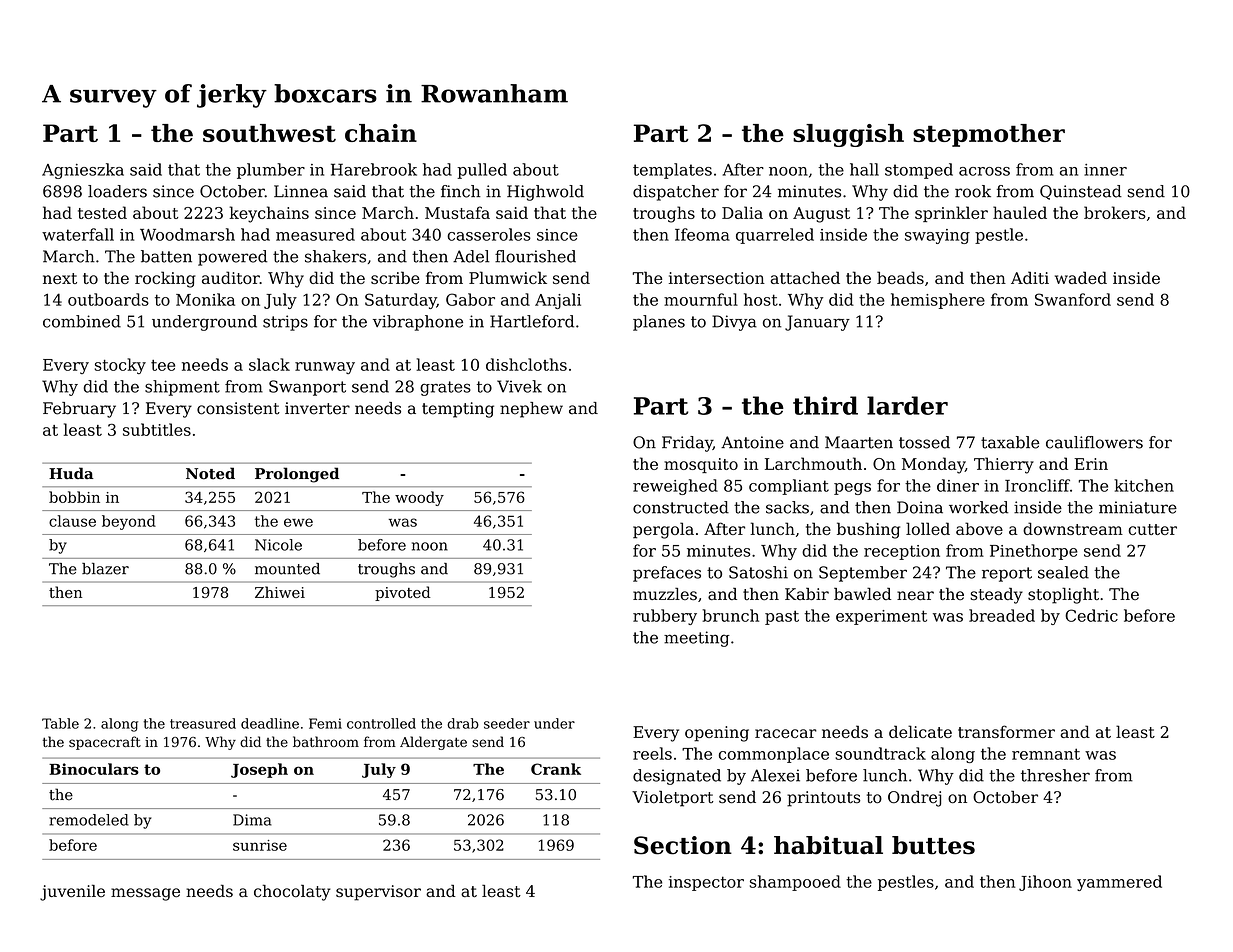  Describe the element at coordinates (129, 522) in the screenshot. I see `beyond` at that location.
